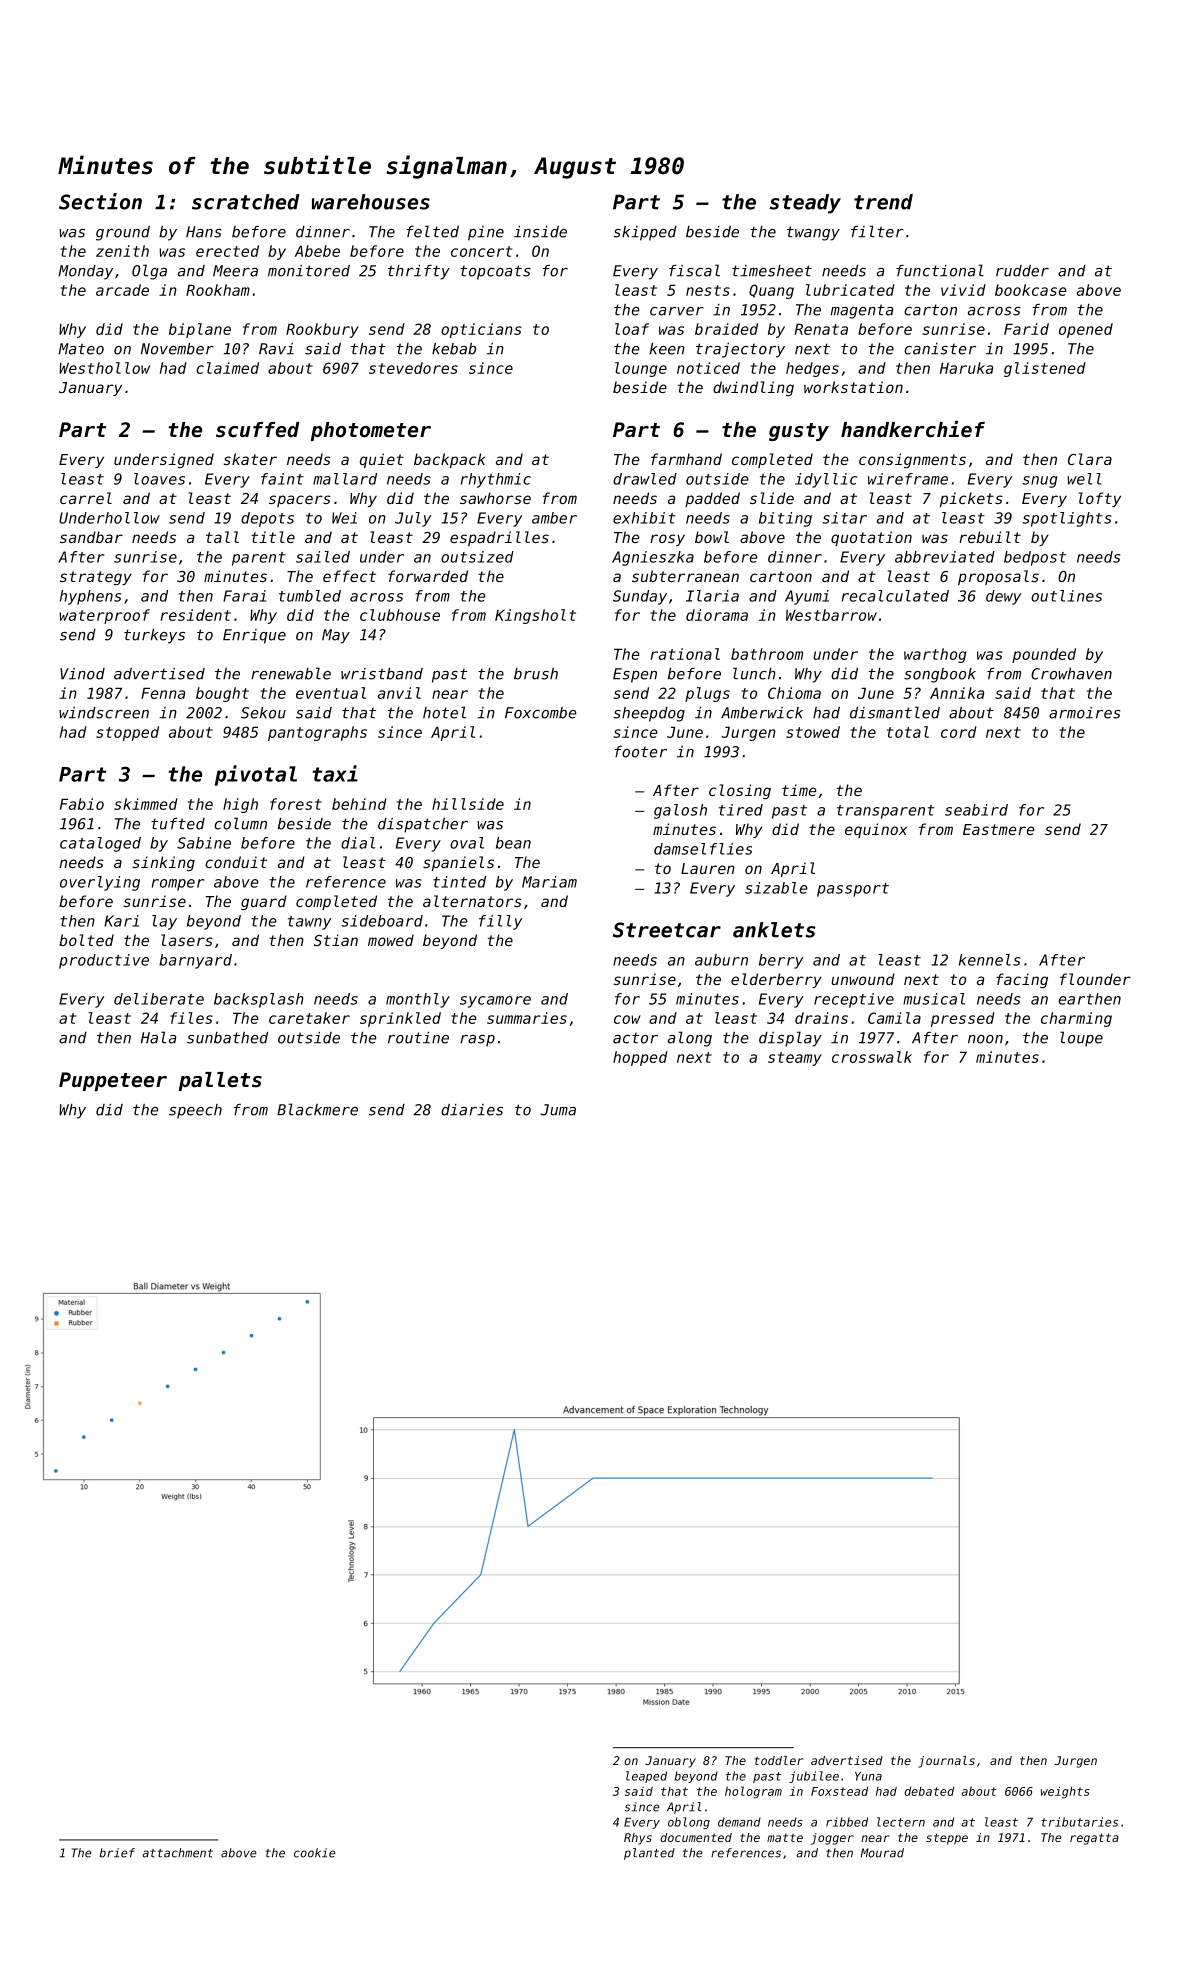  What do you see at coordinates (635, 675) in the document?
I see `Espen` at bounding box center [635, 675].
